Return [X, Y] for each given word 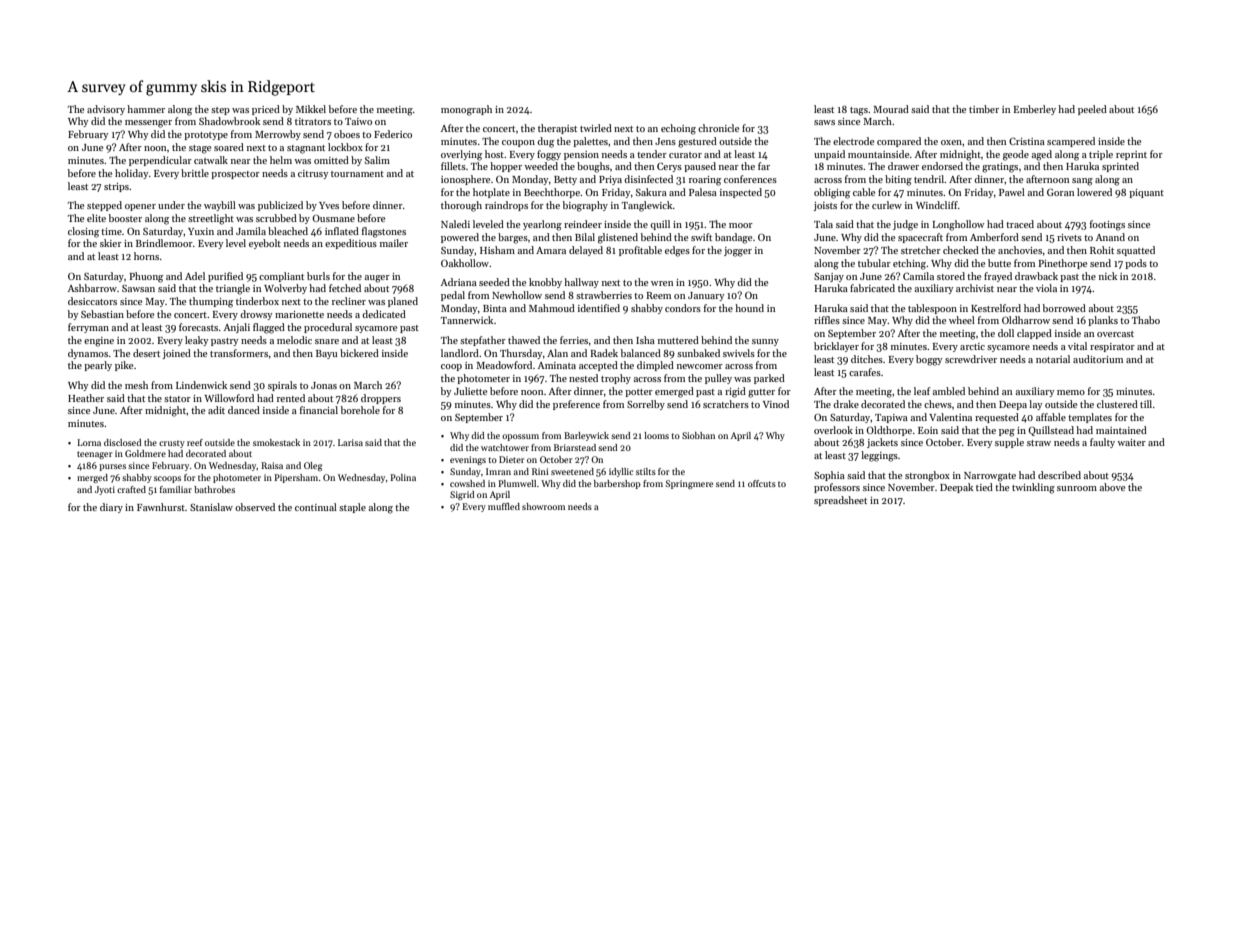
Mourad [891, 109]
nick [1108, 276]
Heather [86, 398]
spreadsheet [840, 501]
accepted [598, 366]
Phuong [146, 277]
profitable [640, 251]
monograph [466, 110]
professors [837, 488]
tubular [874, 263]
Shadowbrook [229, 121]
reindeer [583, 224]
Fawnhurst [161, 507]
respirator [1112, 347]
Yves [329, 205]
